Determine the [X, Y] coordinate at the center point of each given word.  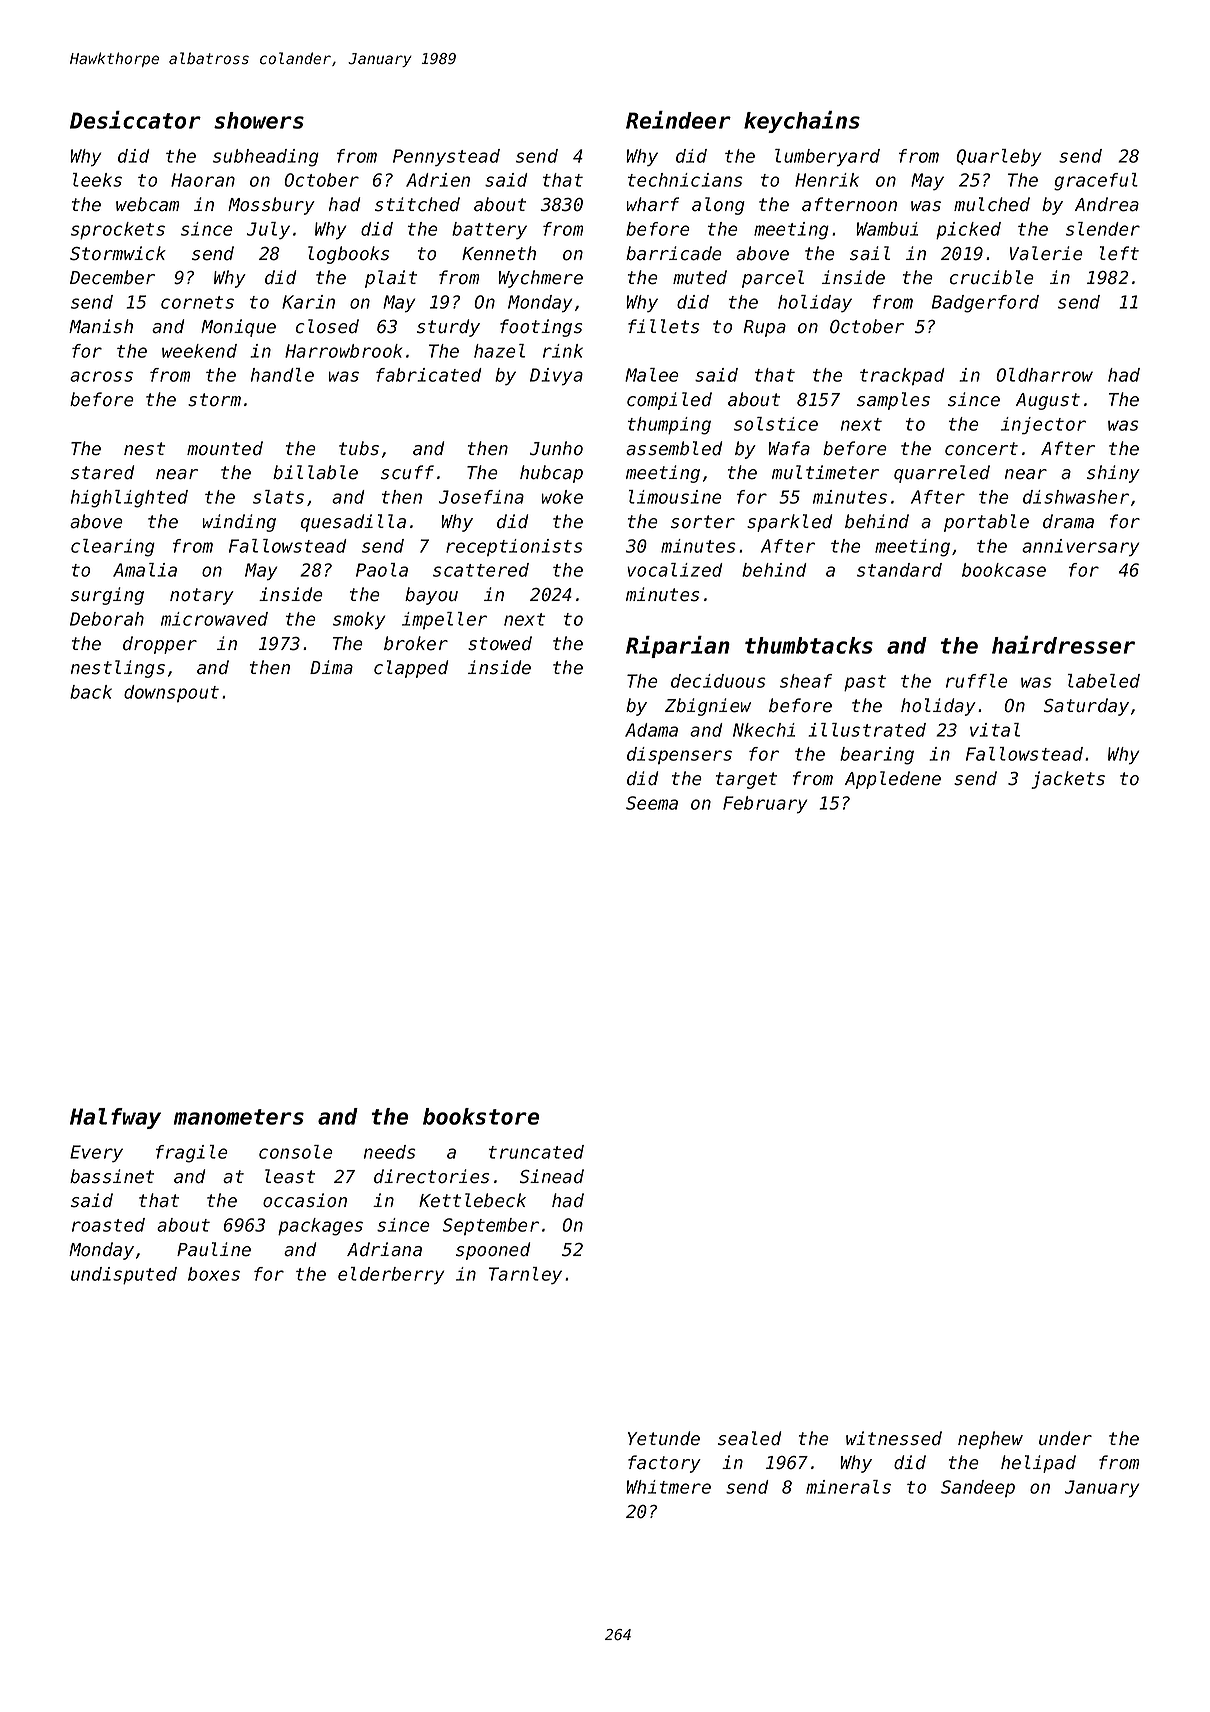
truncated [536, 1152]
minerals [848, 1487]
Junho [556, 448]
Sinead [552, 1176]
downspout [171, 693]
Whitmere [668, 1487]
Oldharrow [1044, 375]
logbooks [349, 255]
